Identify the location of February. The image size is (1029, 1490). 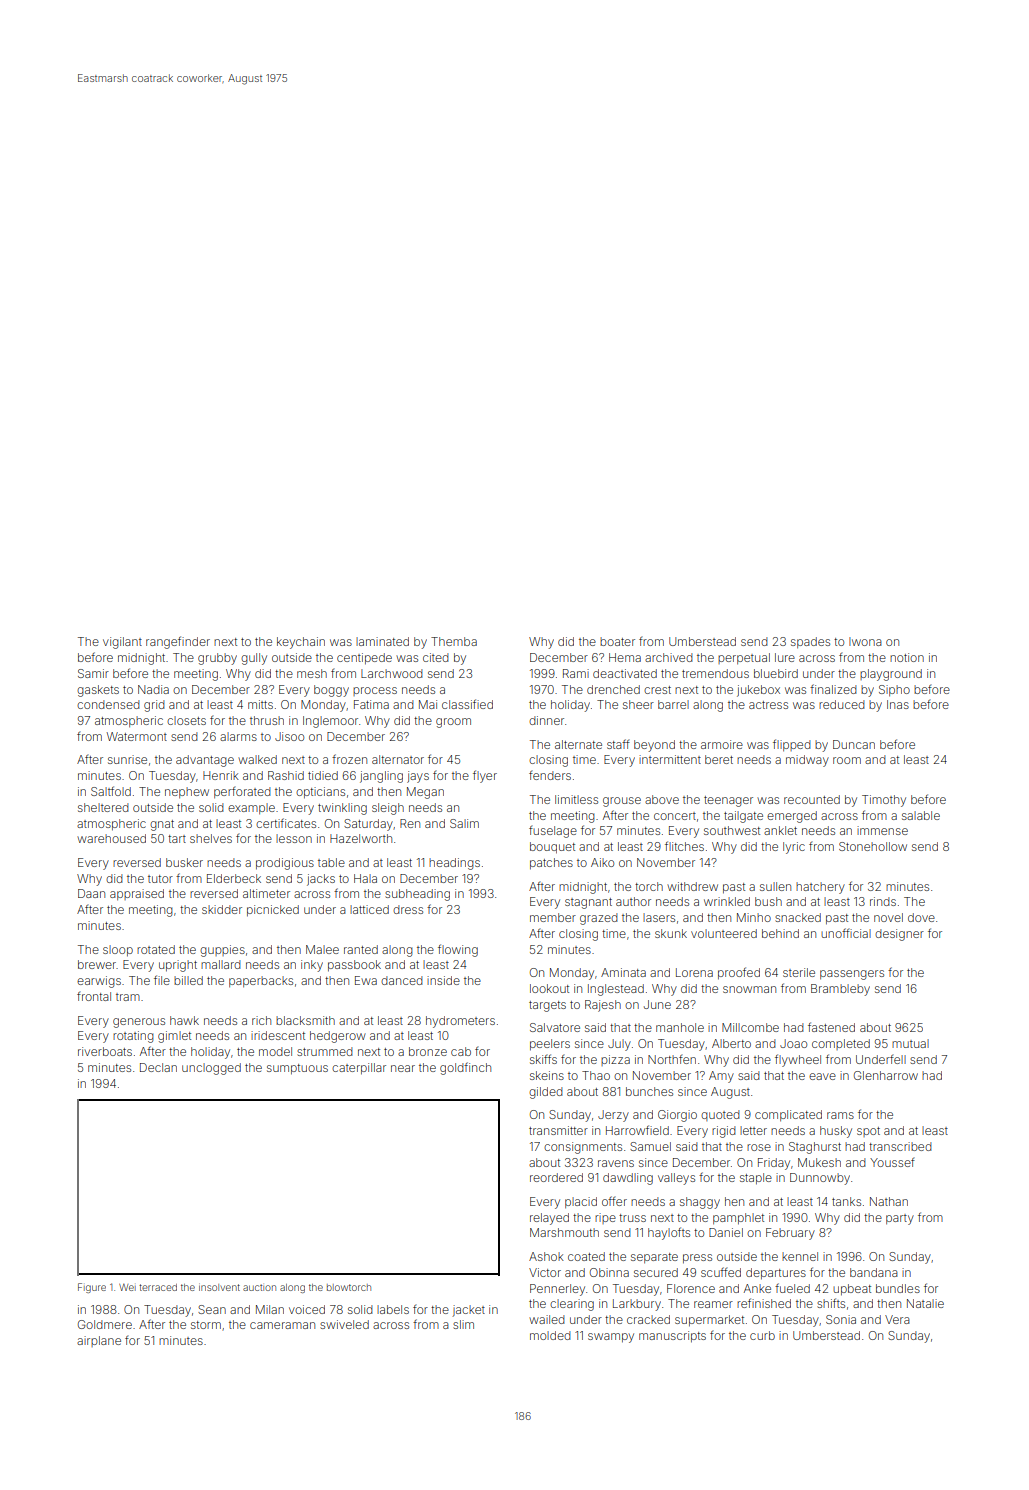
(790, 1234).
